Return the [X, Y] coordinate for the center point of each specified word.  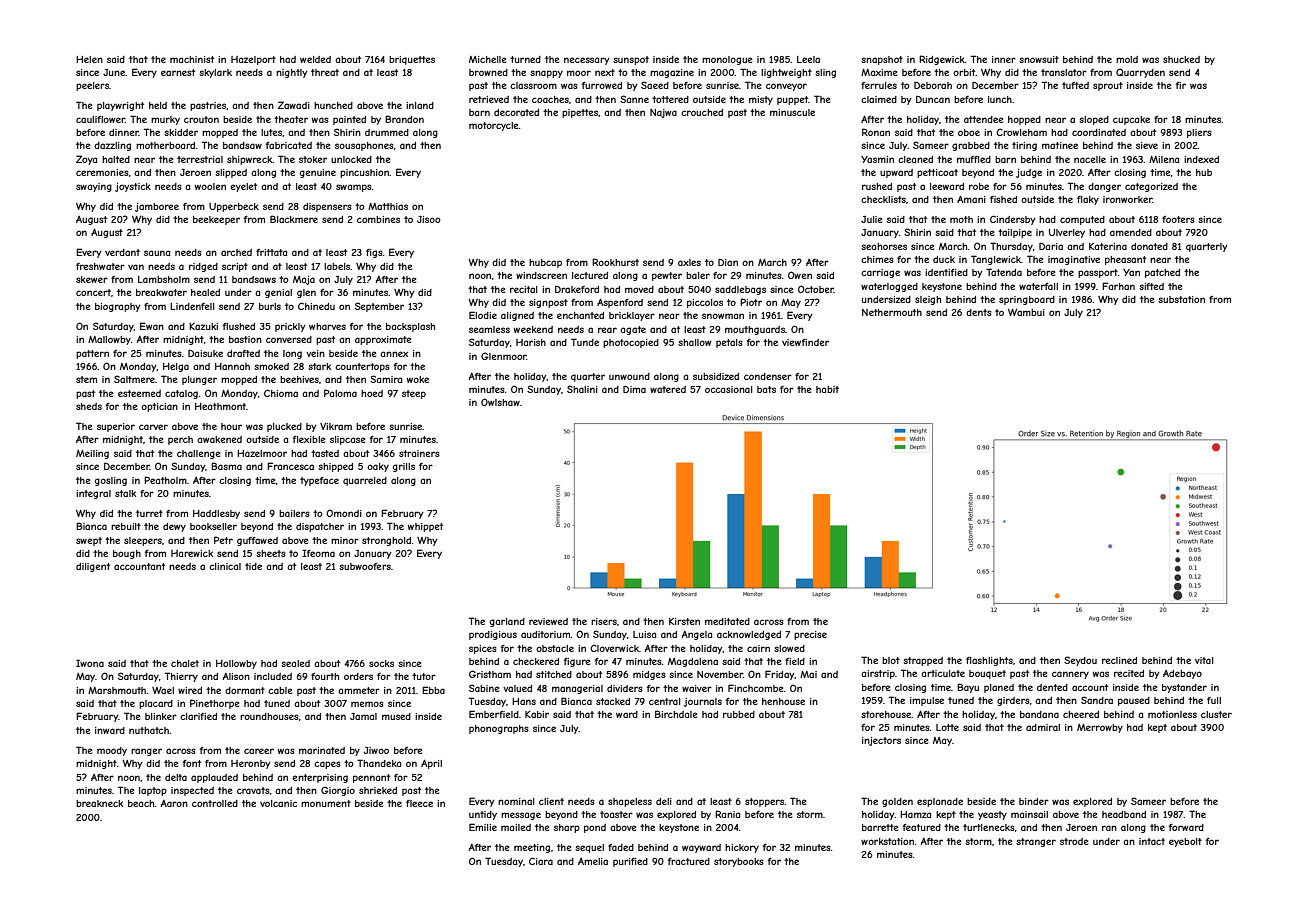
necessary [587, 61]
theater [291, 119]
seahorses [884, 246]
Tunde [585, 342]
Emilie [483, 827]
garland [507, 622]
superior [116, 427]
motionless [1172, 714]
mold [1127, 59]
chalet [185, 663]
